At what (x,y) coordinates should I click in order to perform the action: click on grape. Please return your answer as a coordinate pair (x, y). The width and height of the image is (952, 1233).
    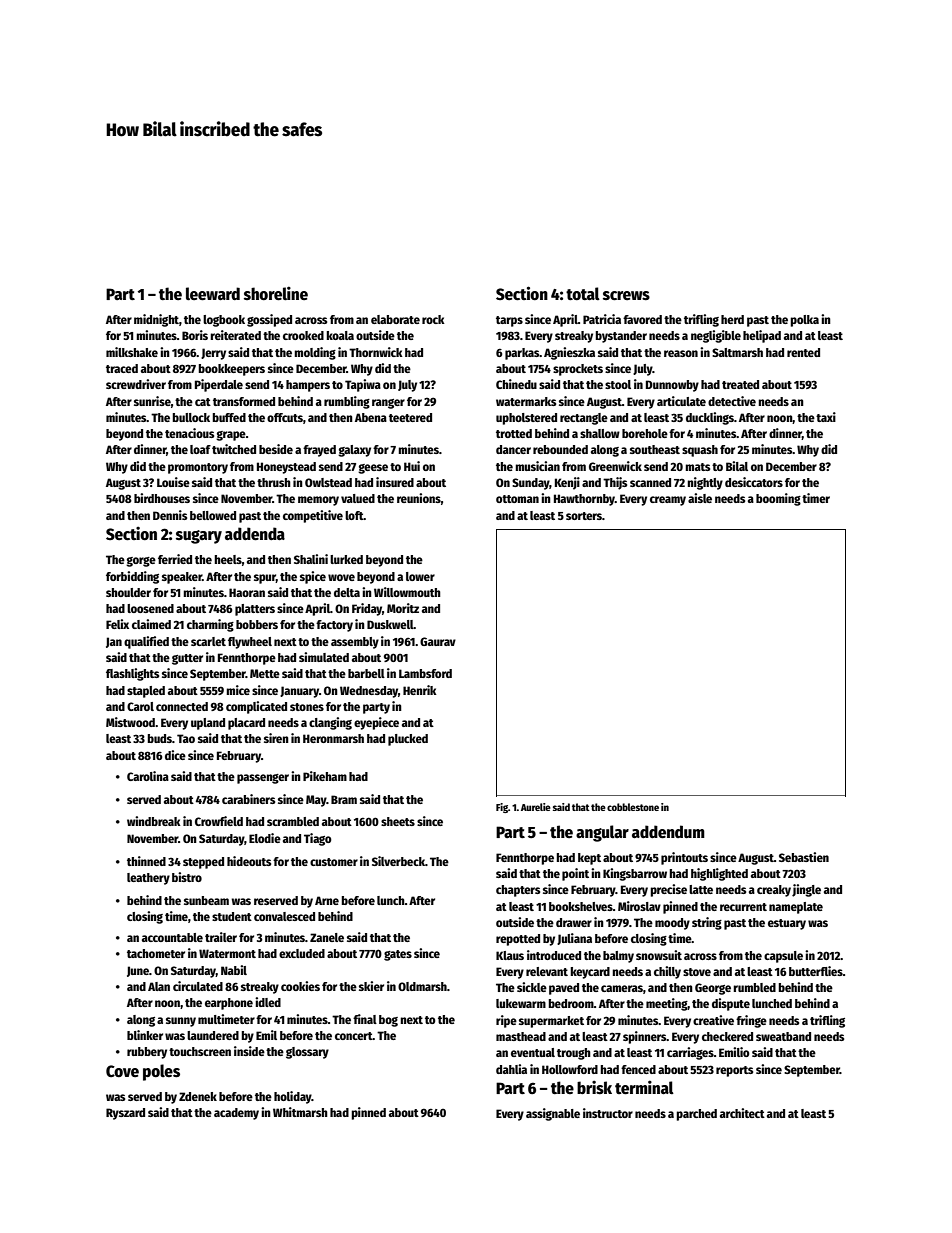
    Looking at the image, I should click on (231, 436).
